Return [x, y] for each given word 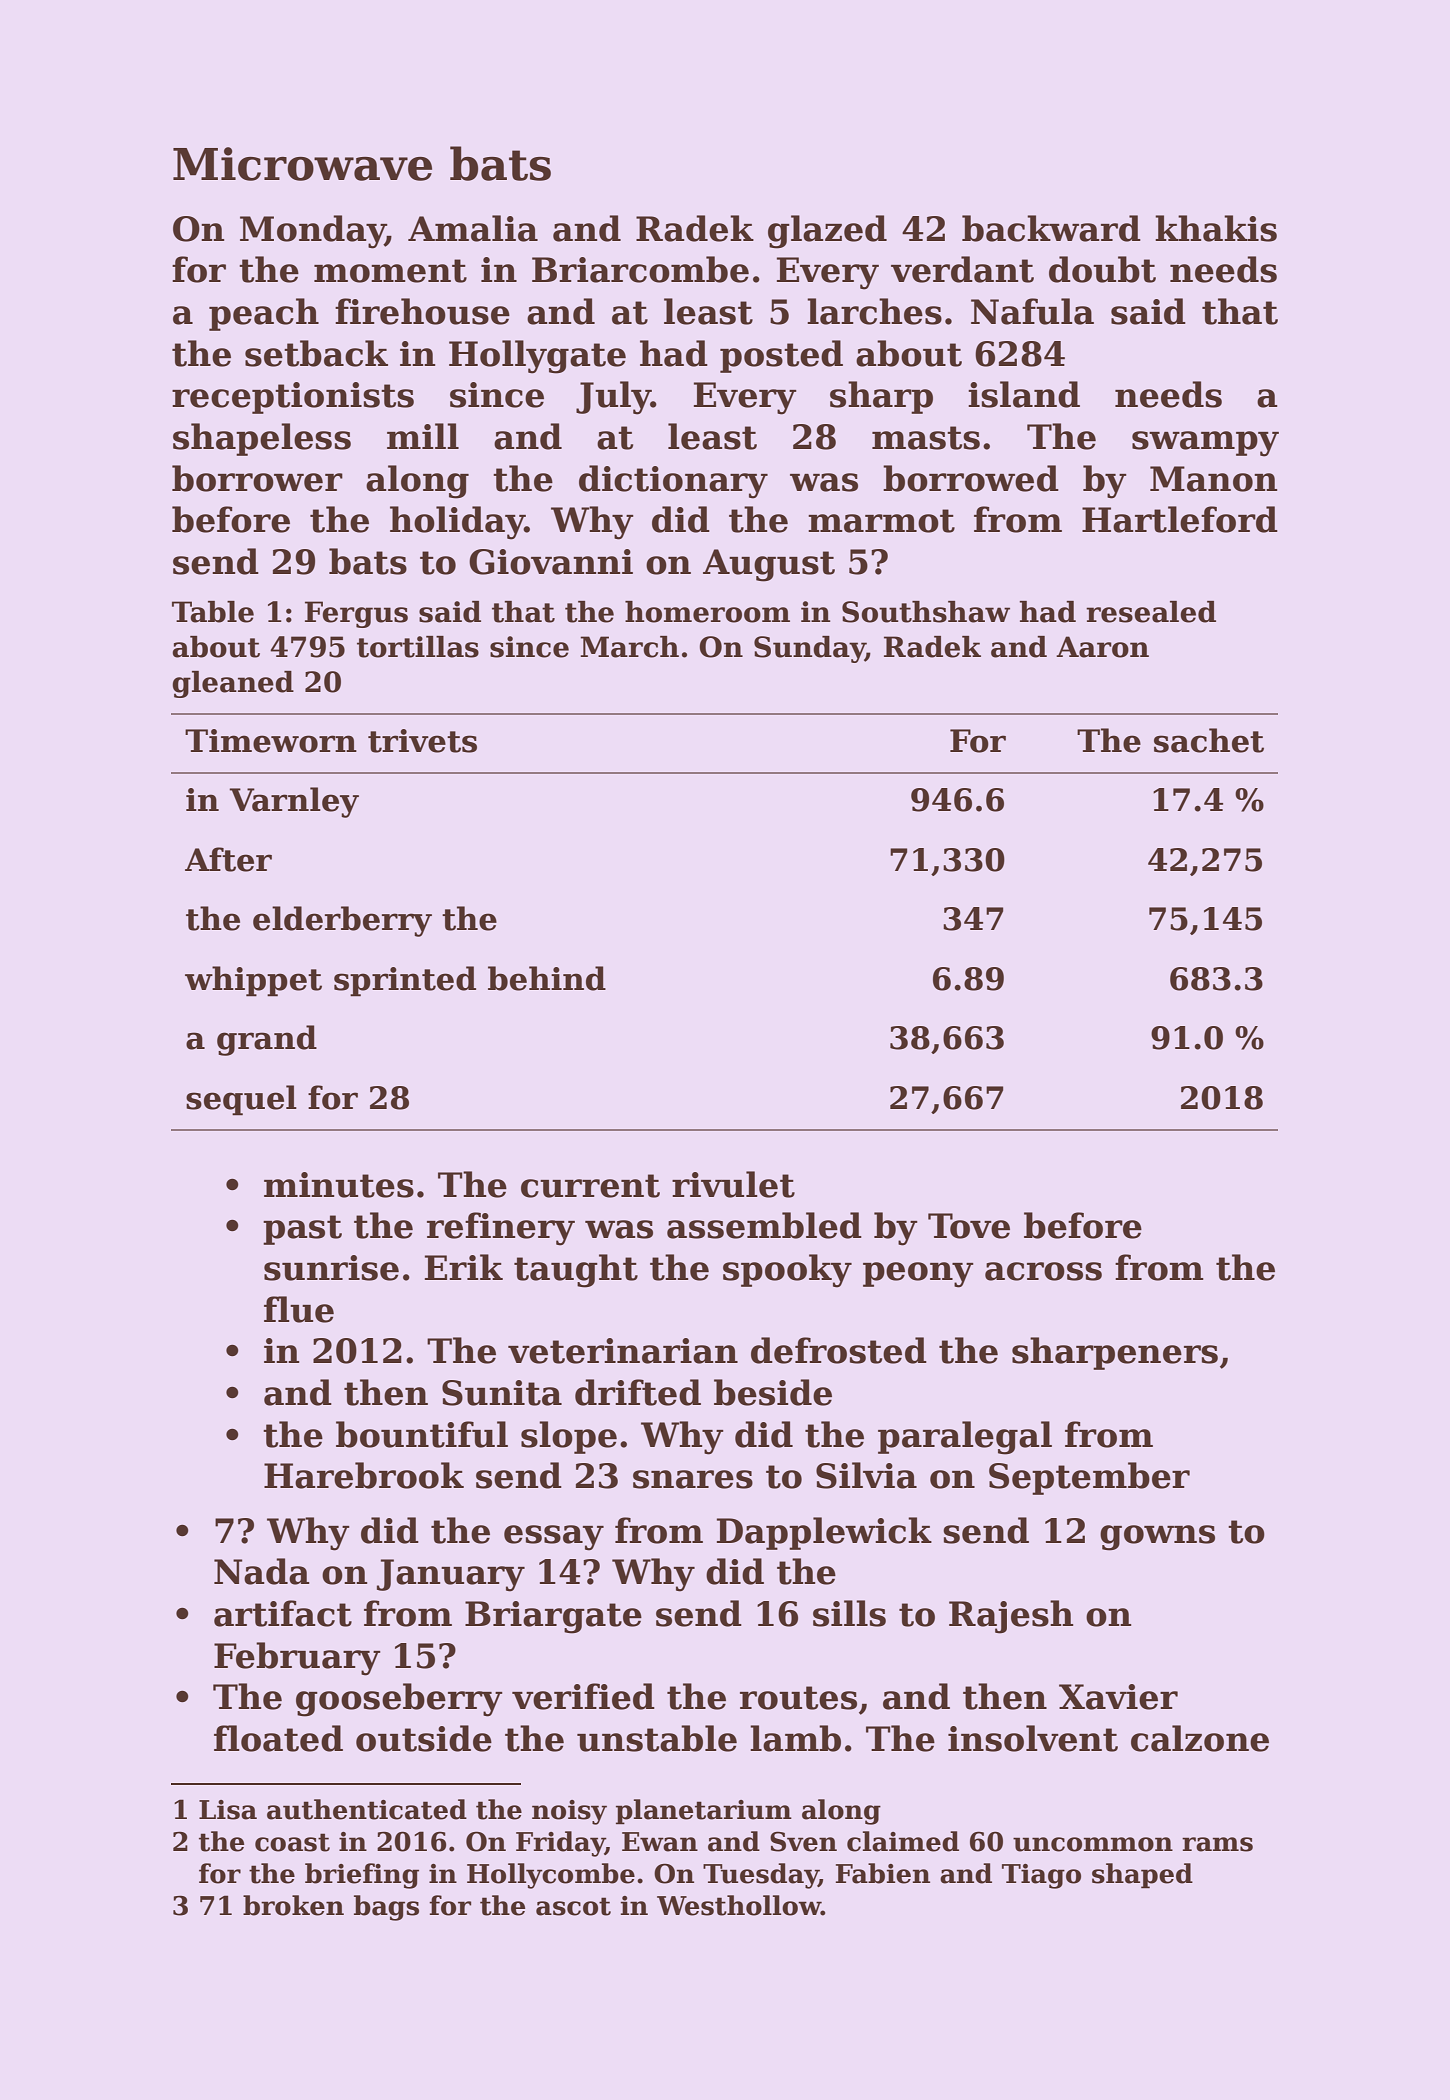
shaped [1142, 1876]
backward [1051, 228]
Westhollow [739, 1905]
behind [547, 978]
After [228, 859]
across [1043, 1271]
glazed [827, 232]
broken [293, 1905]
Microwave [302, 164]
